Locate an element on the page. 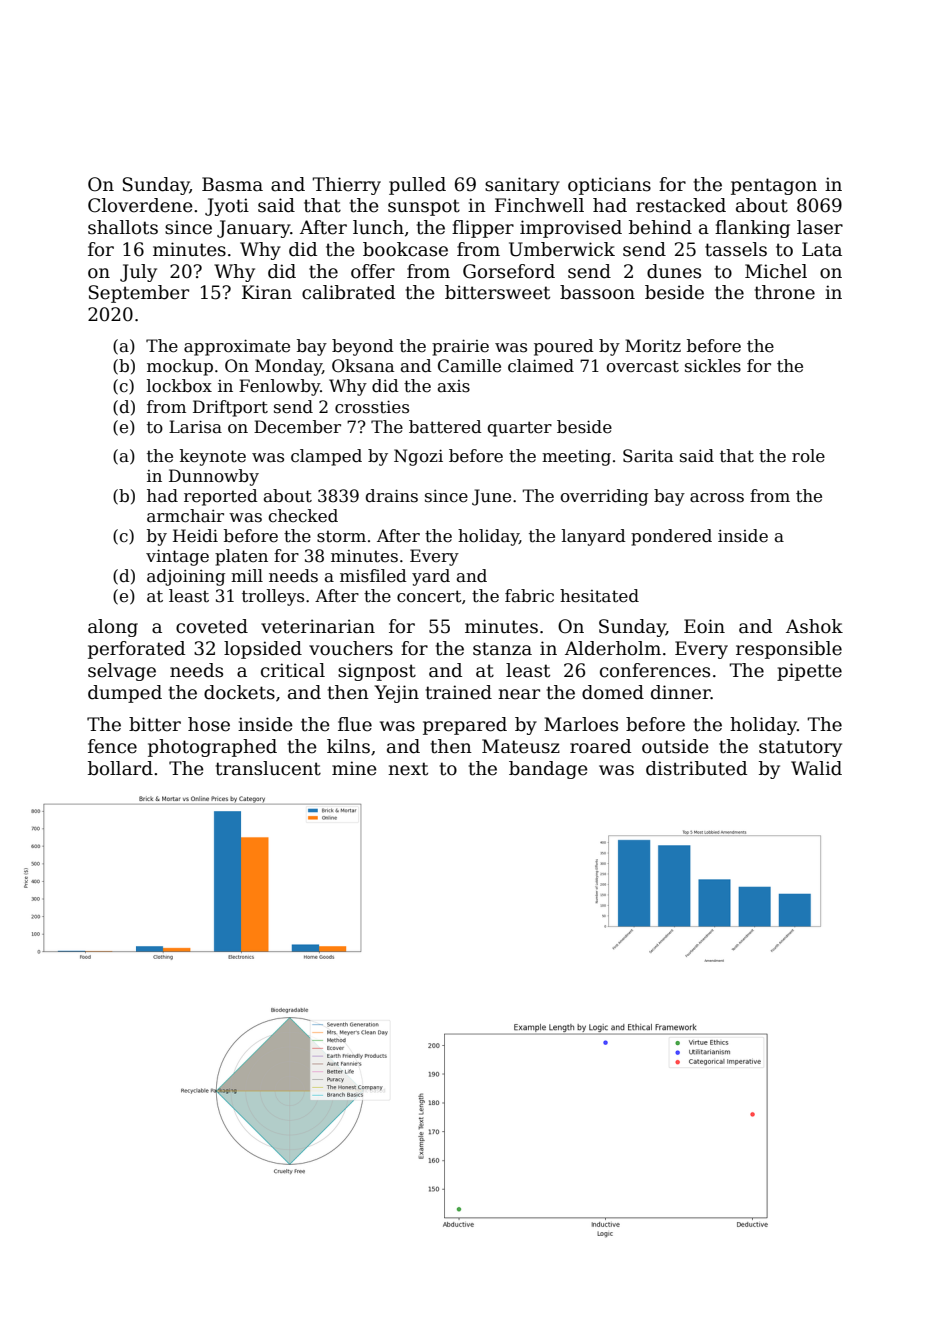 The height and width of the image is (1320, 930). role is located at coordinates (808, 456).
